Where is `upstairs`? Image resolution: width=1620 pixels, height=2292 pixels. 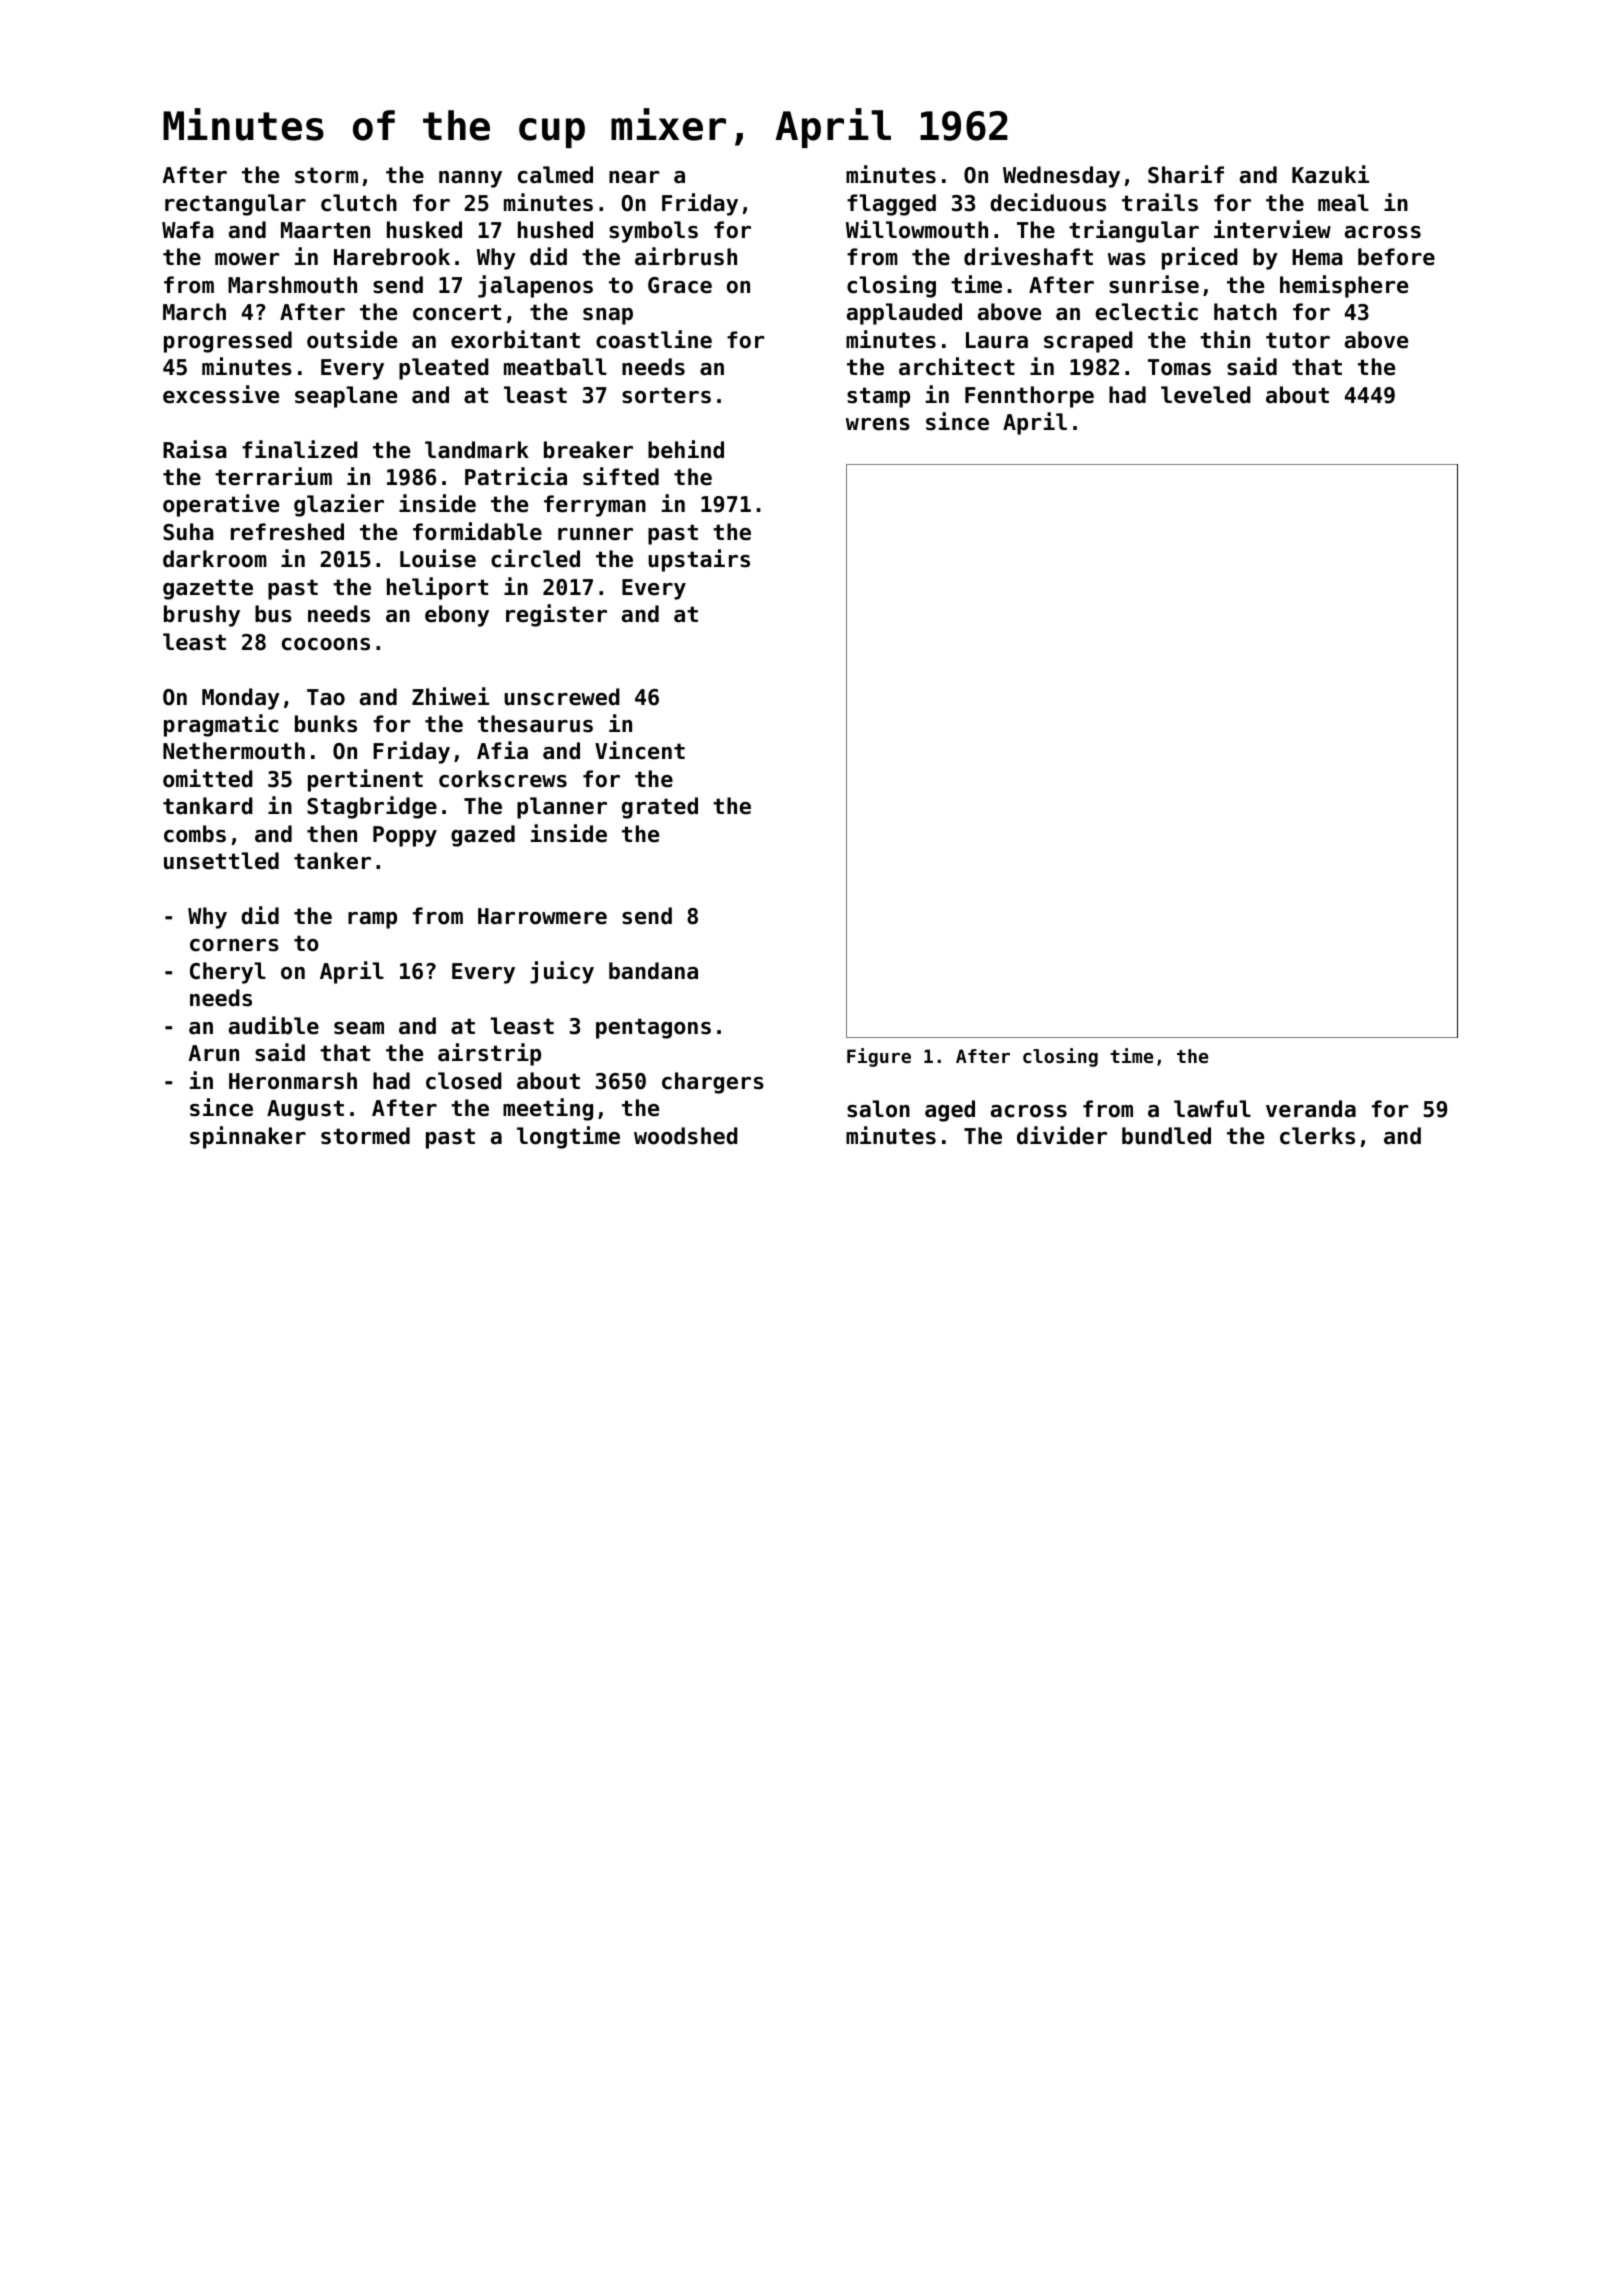 upstairs is located at coordinates (699, 560).
